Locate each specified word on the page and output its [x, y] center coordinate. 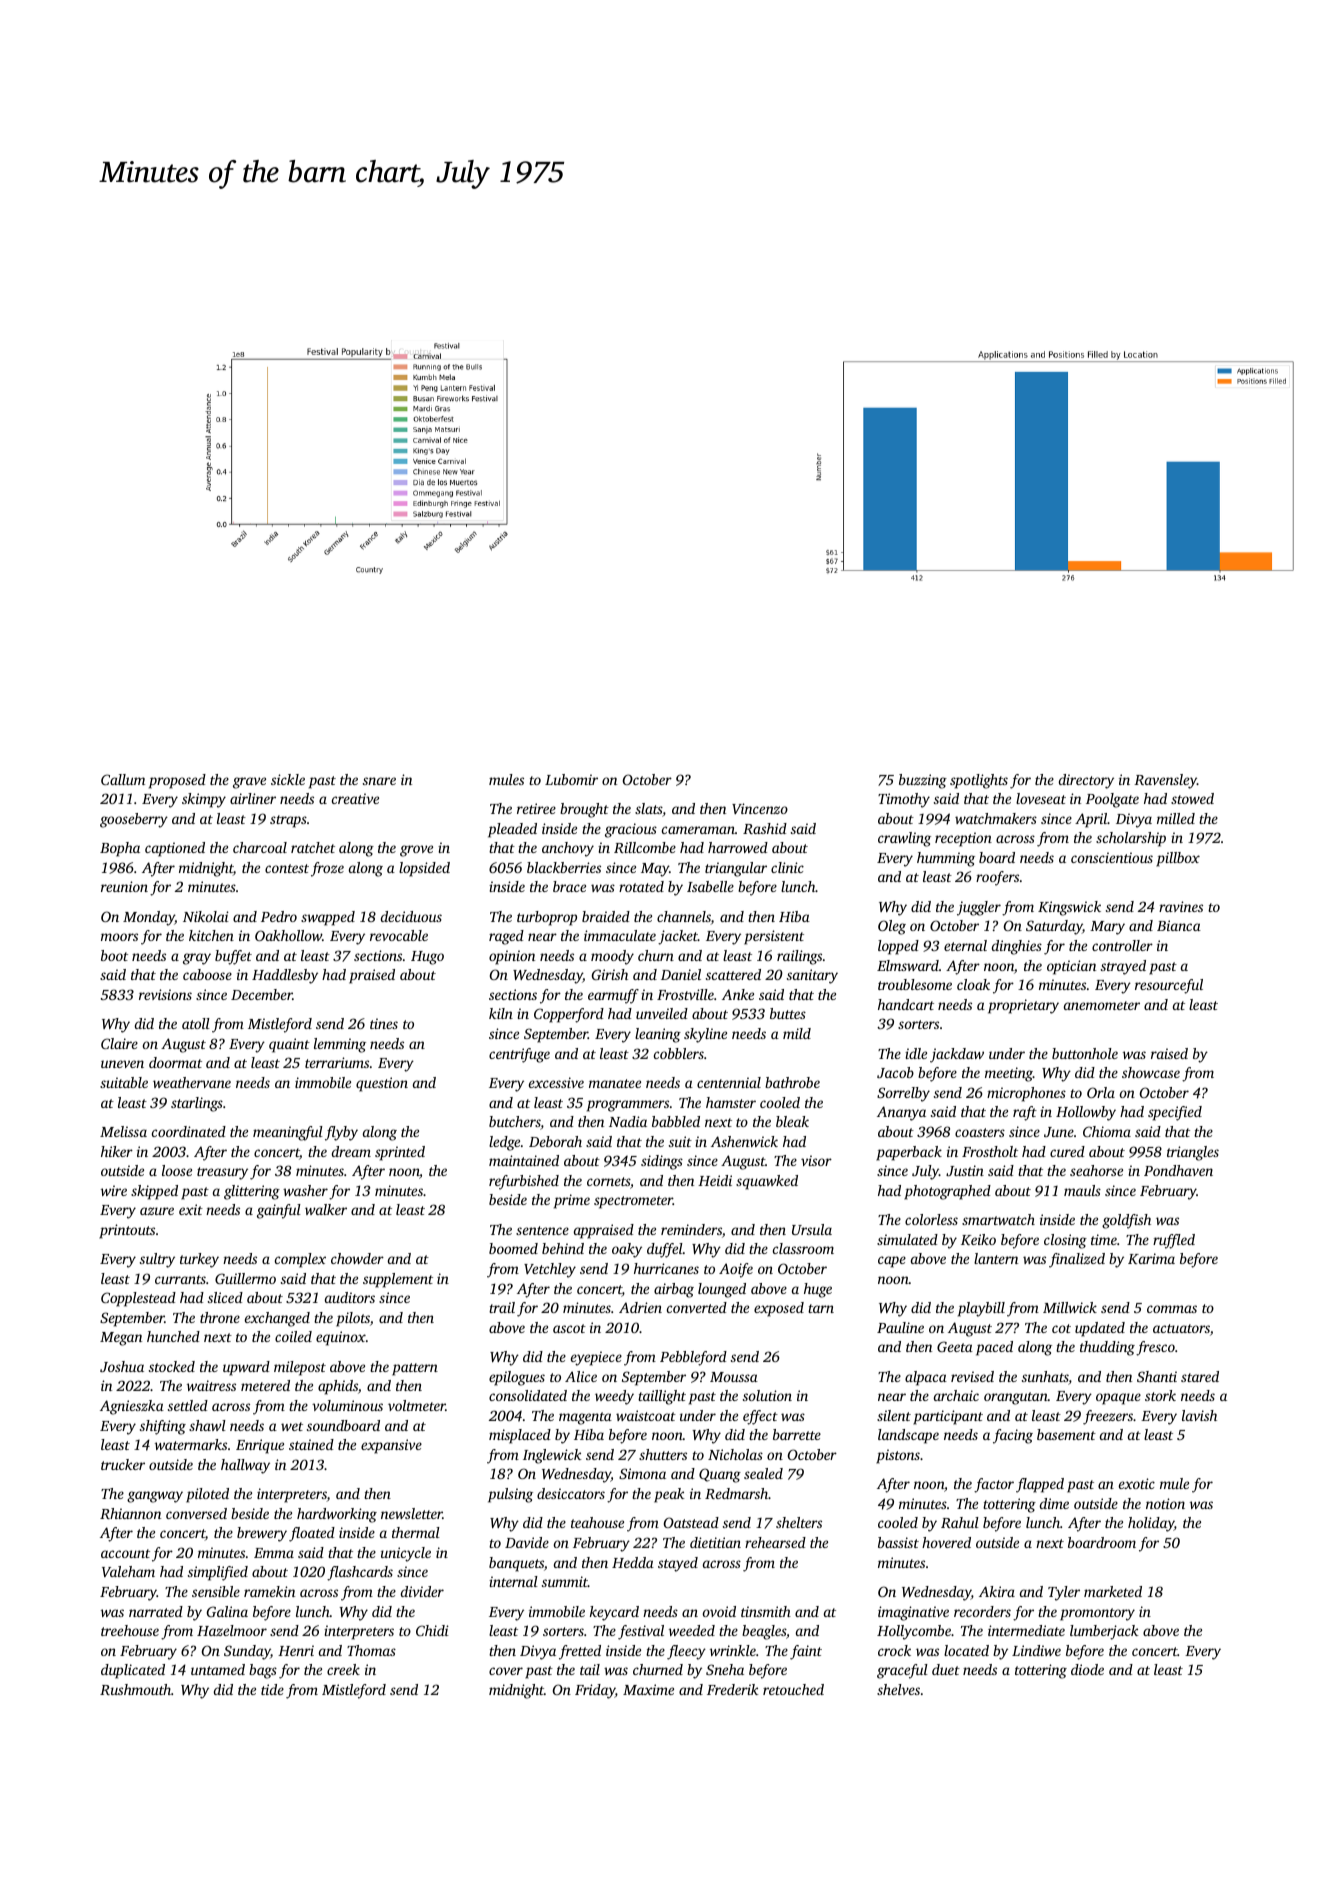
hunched [173, 1336]
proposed [177, 781]
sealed [763, 1473]
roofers [997, 878]
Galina [227, 1611]
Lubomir [571, 779]
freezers [1108, 1417]
